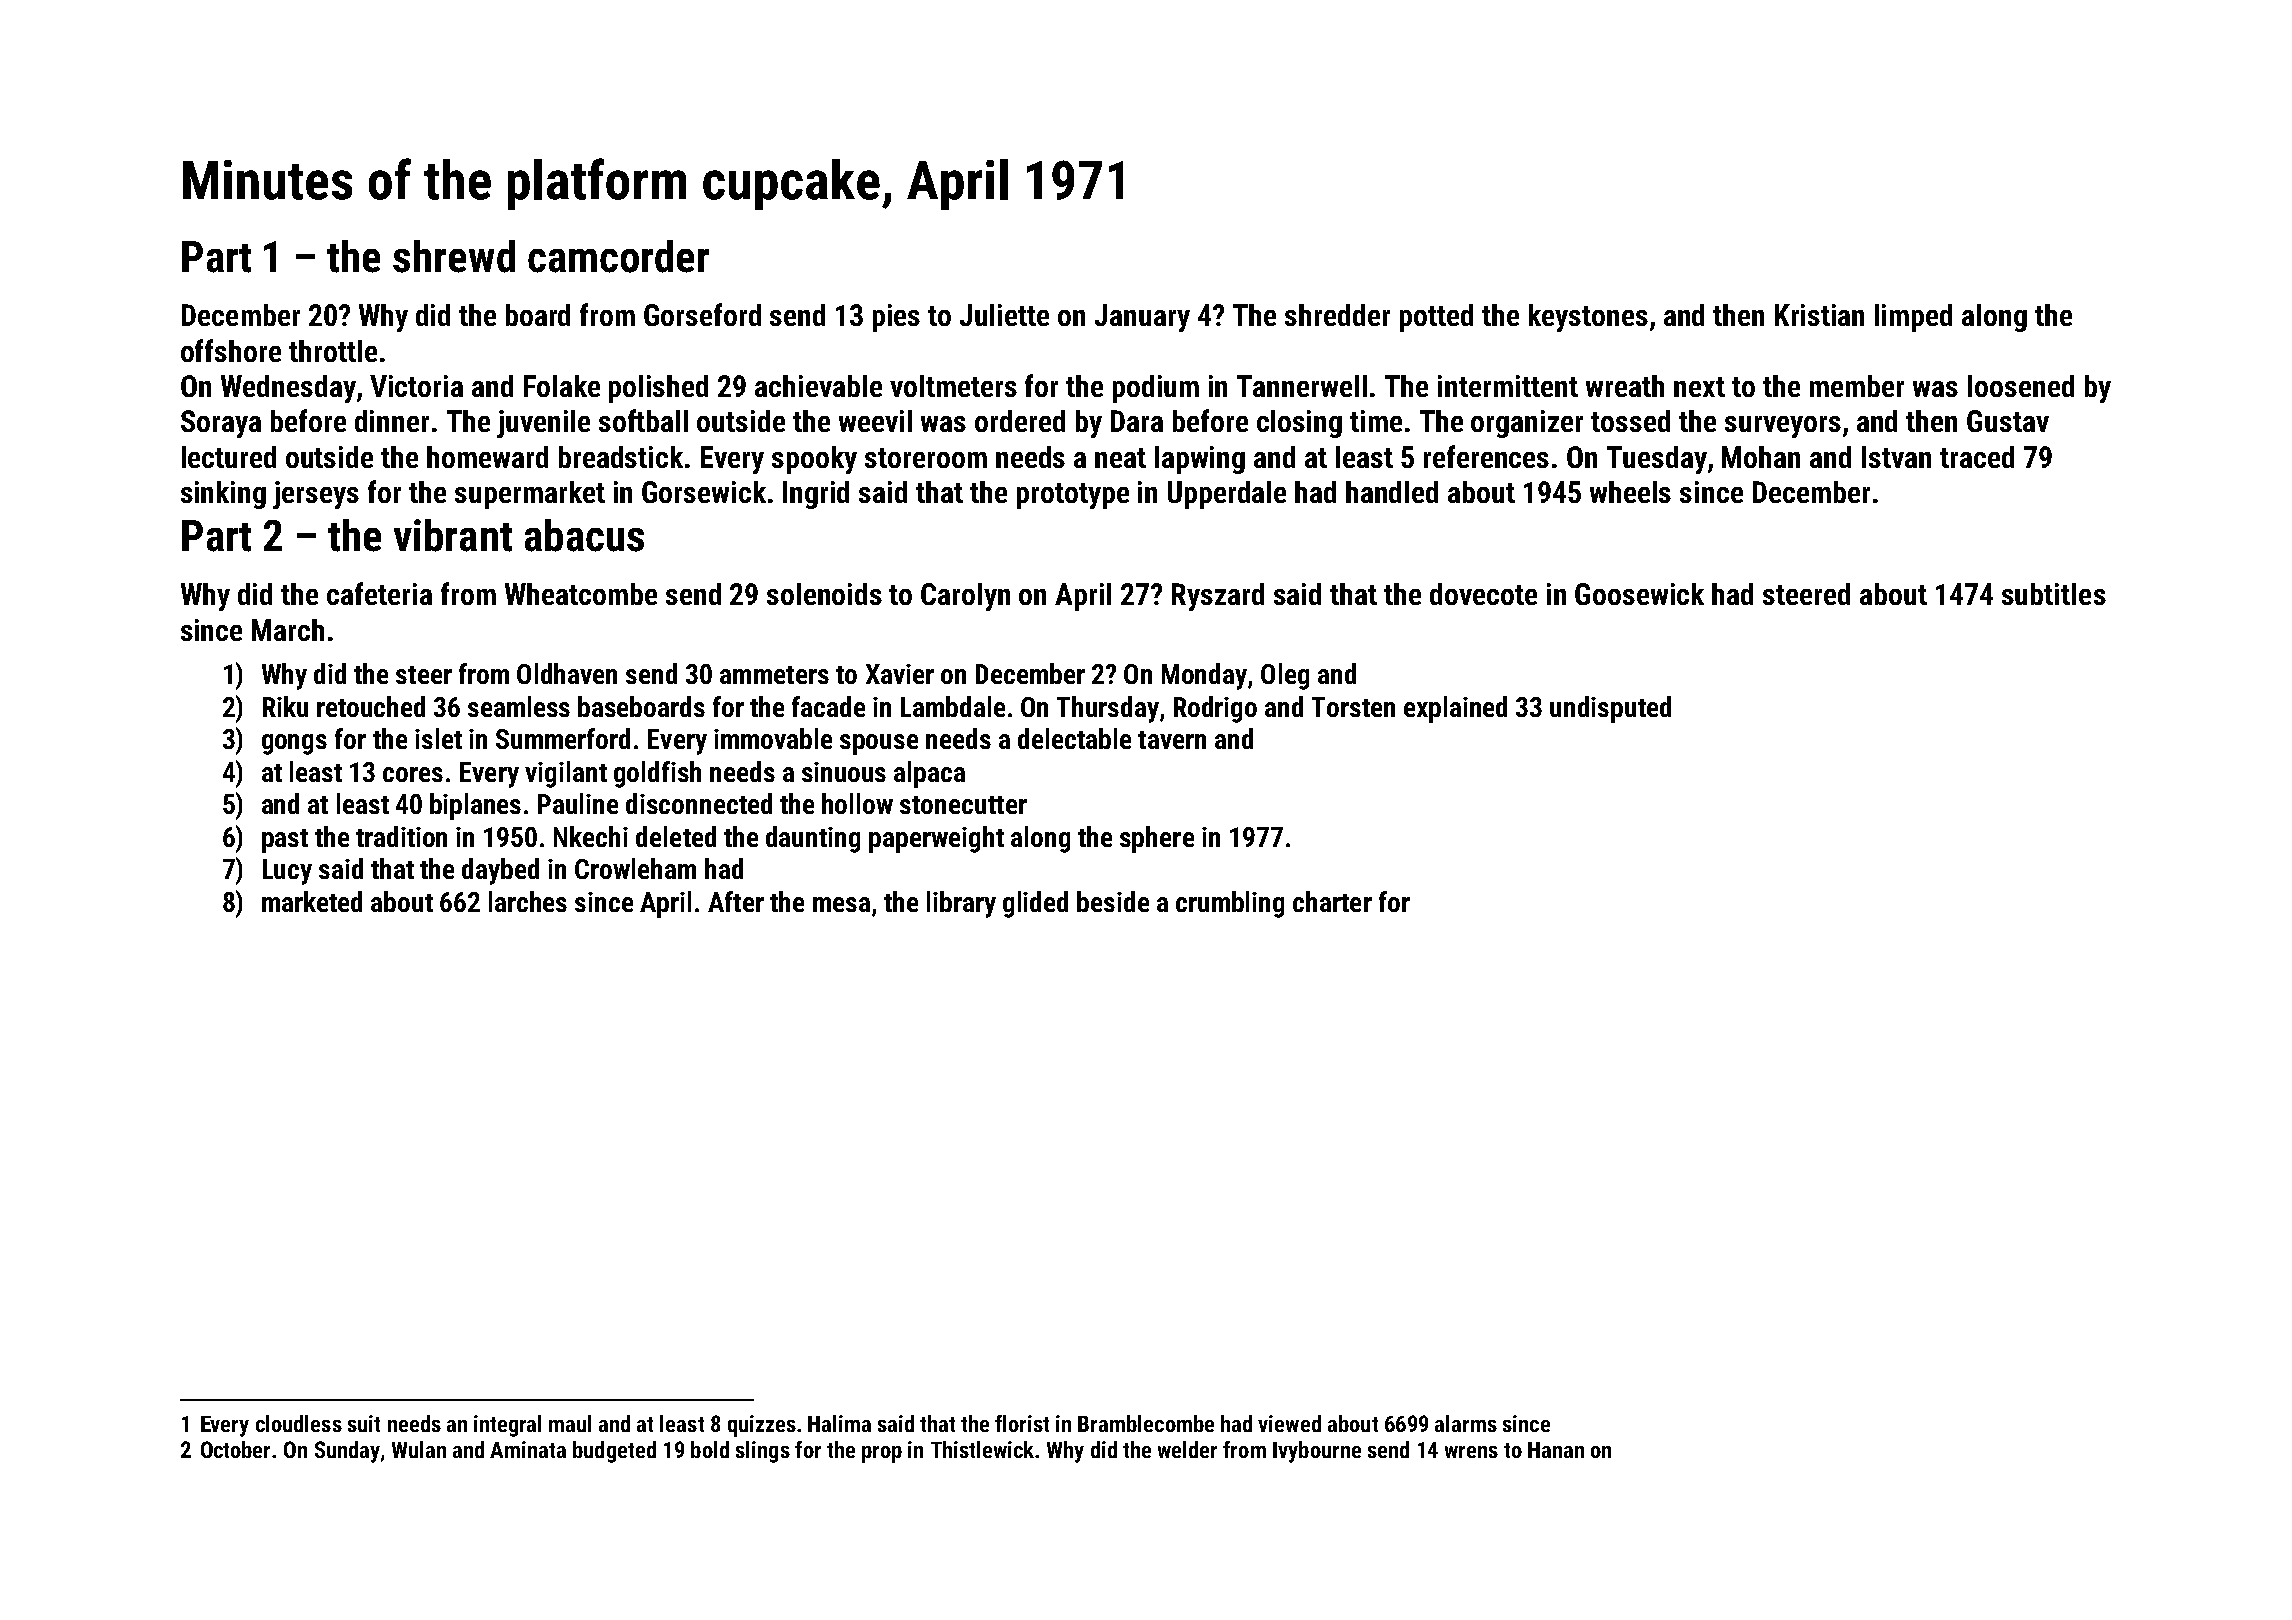 The width and height of the document is (2292, 1620). Describe the element at coordinates (1610, 709) in the document. I see `undisputed` at that location.
